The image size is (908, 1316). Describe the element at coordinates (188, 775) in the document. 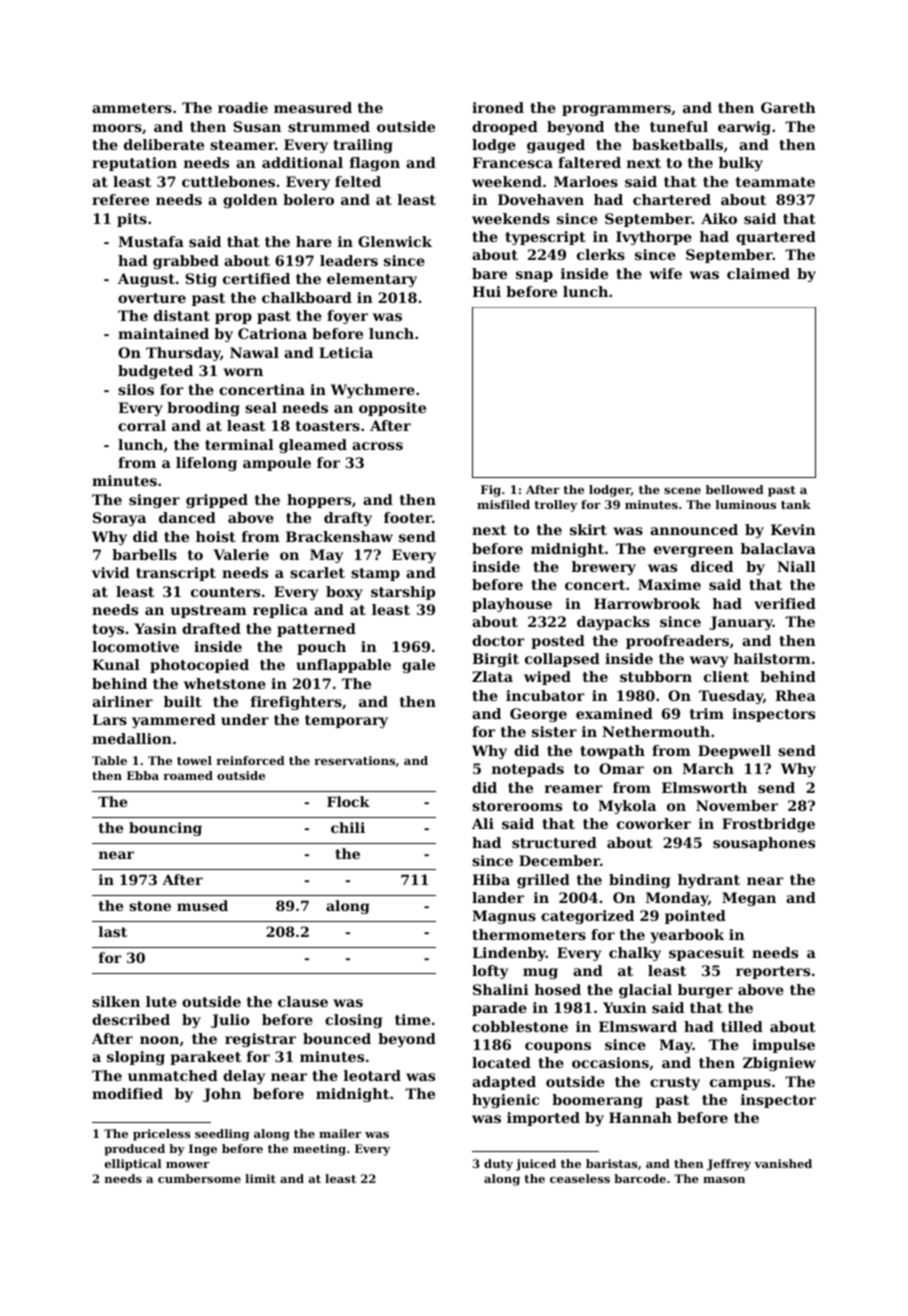

I see `roamed` at that location.
